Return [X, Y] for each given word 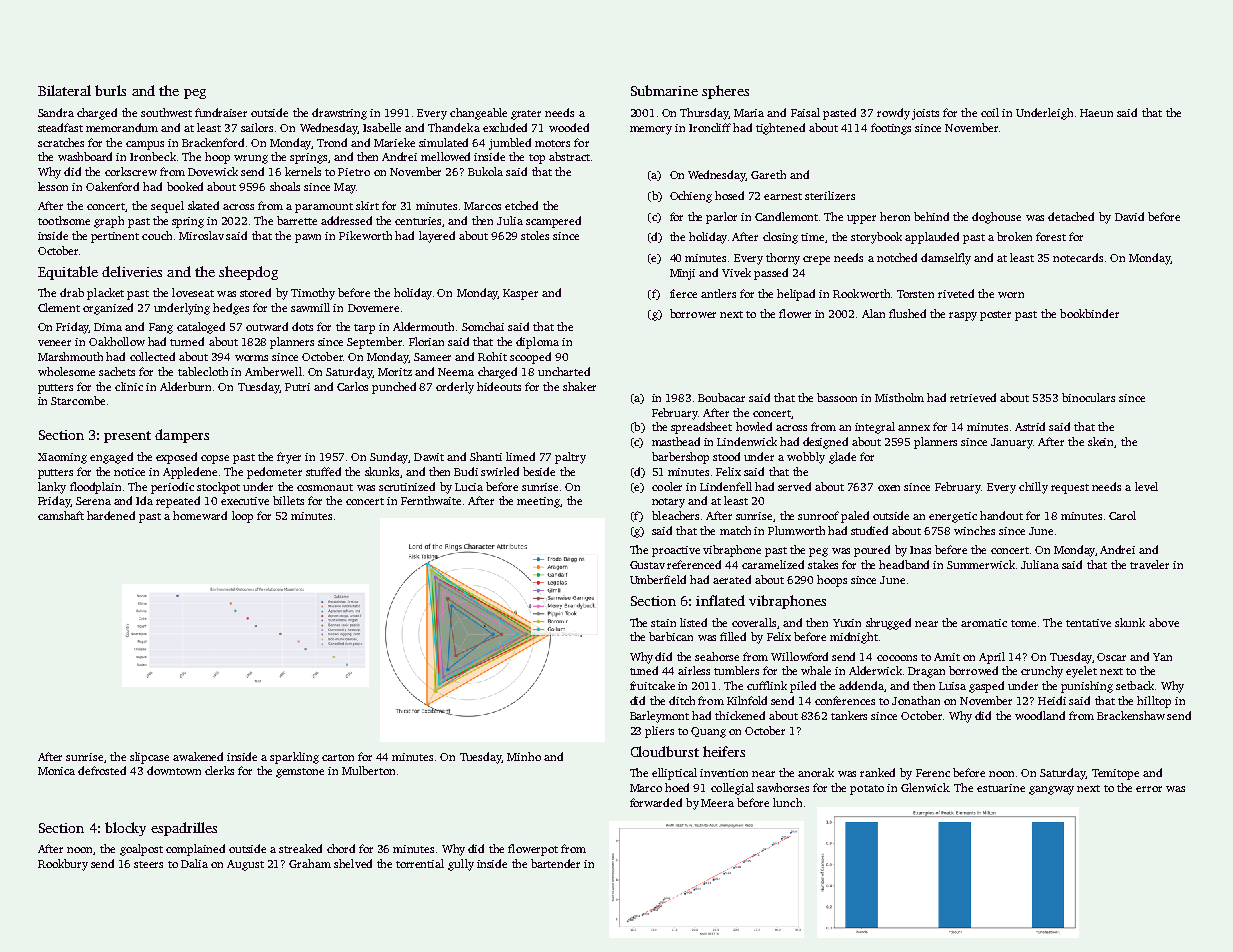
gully [461, 865]
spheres [725, 92]
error [1149, 789]
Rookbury [63, 865]
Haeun [1096, 113]
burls [110, 90]
